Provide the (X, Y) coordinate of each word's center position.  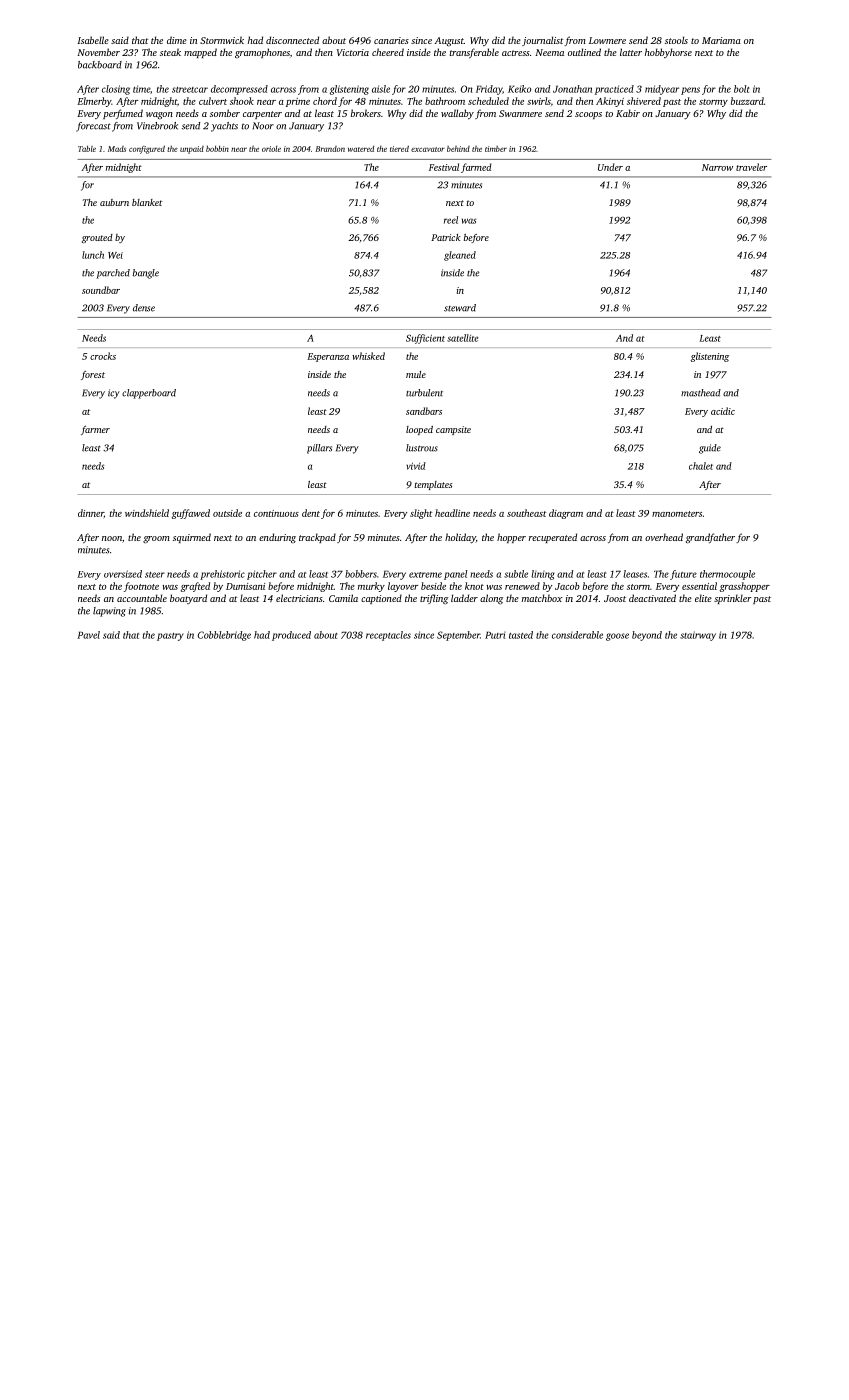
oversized (123, 574)
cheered (388, 52)
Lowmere (607, 40)
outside (227, 513)
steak (170, 52)
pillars (319, 449)
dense (144, 308)
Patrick (446, 237)
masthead (701, 393)
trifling (434, 599)
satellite (463, 338)
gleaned (460, 256)
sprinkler (732, 599)
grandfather (710, 538)
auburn (114, 202)
